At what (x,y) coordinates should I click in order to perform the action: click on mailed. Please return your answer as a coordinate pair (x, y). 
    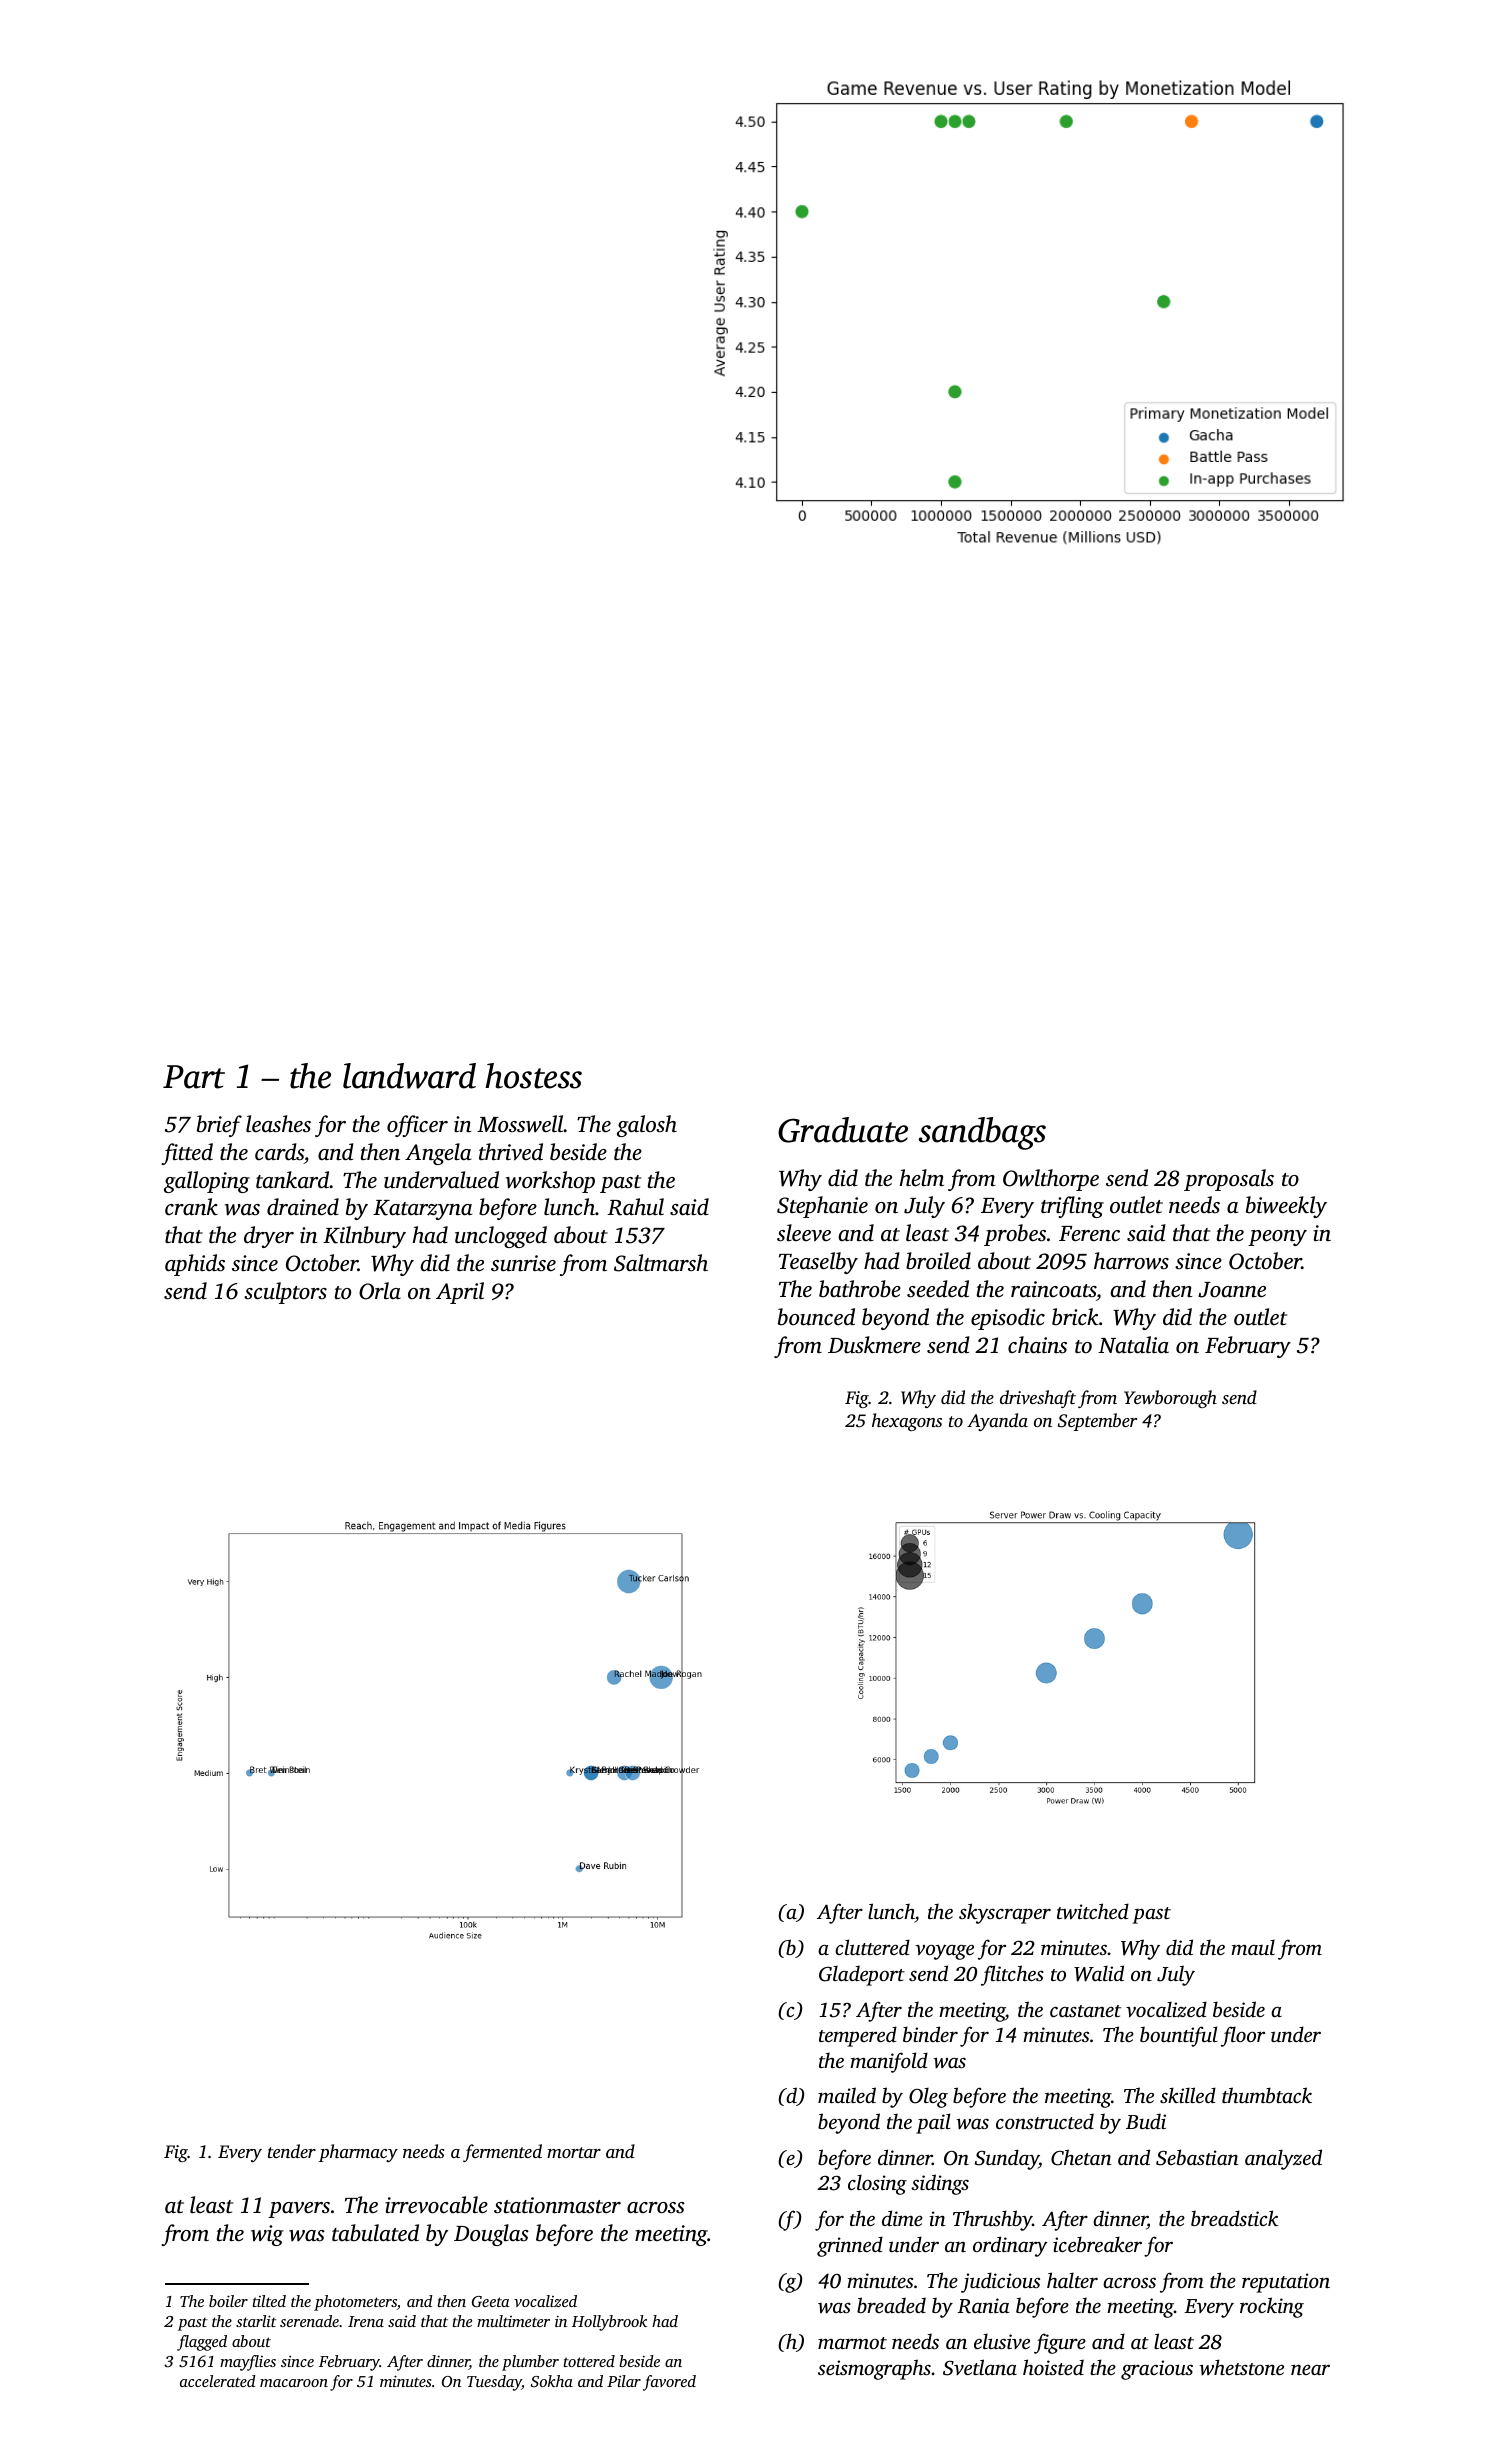
    Looking at the image, I should click on (847, 2095).
